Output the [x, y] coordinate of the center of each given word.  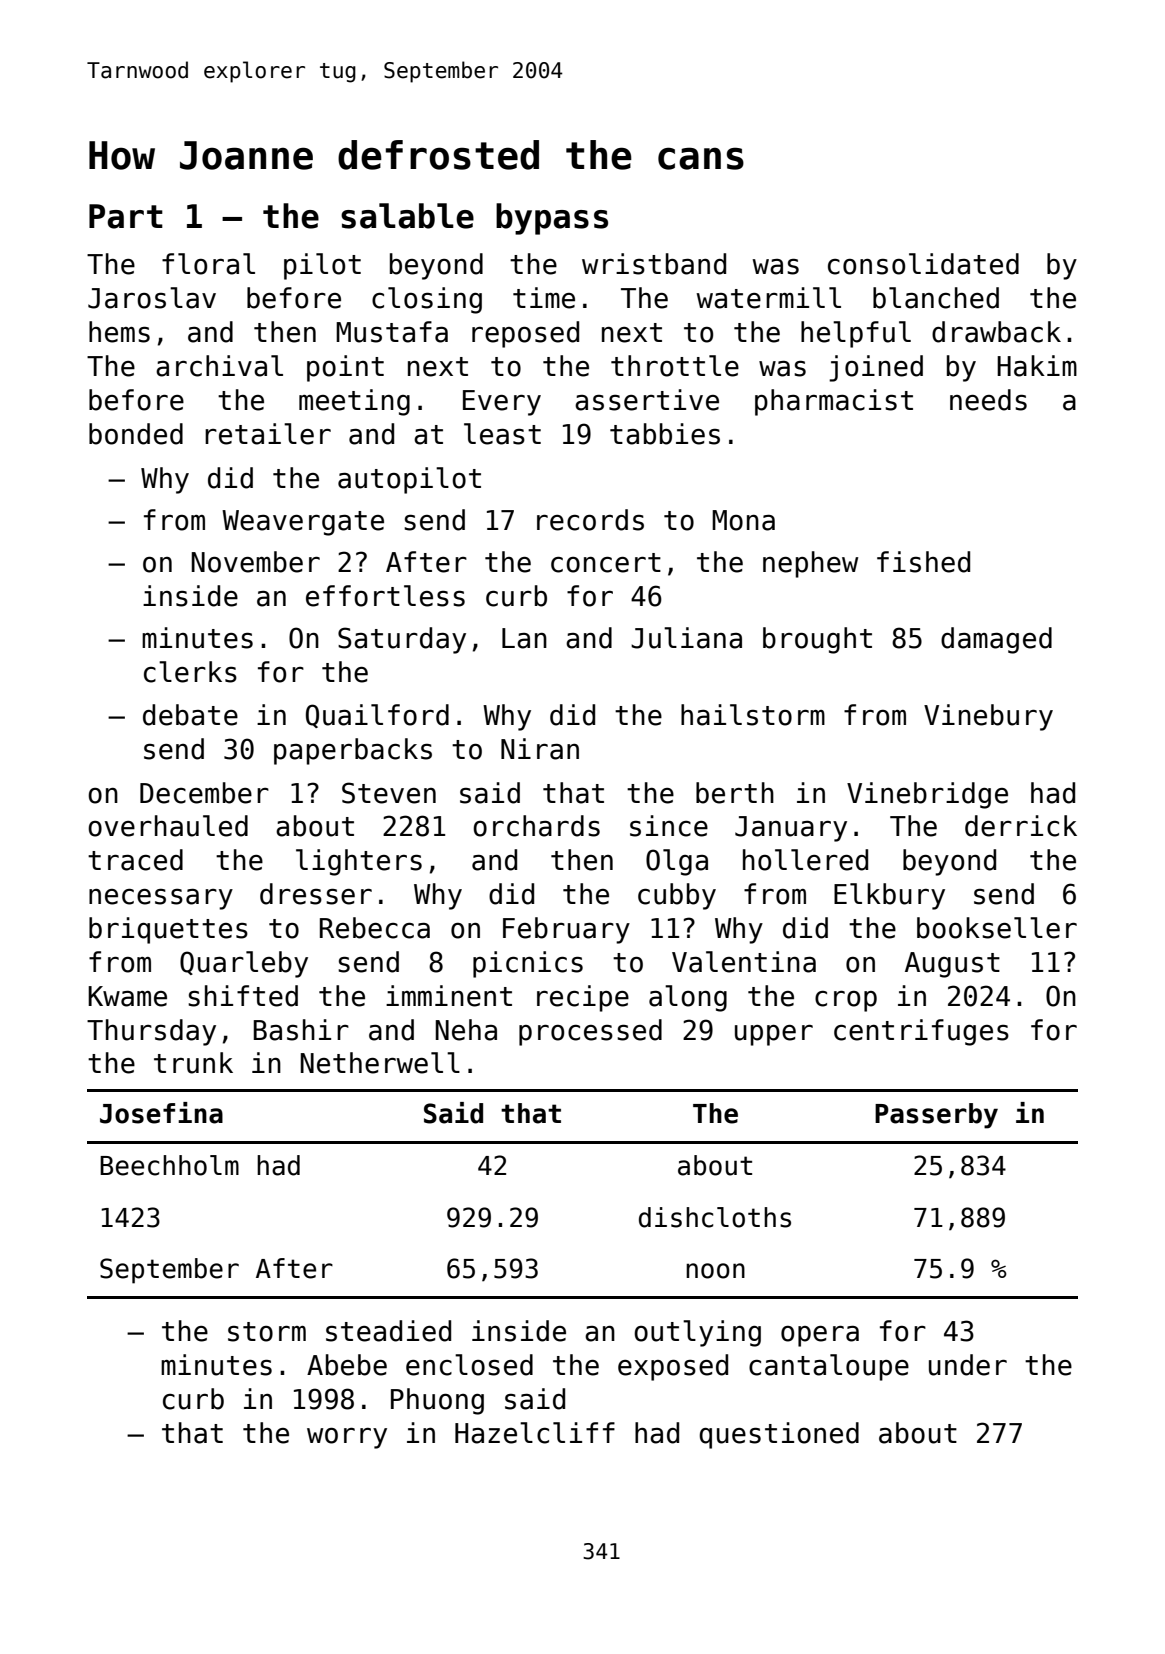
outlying [697, 1333]
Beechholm [169, 1165]
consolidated [923, 264]
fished [923, 562]
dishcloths [715, 1217]
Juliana [686, 638]
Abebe [347, 1365]
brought [817, 640]
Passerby [936, 1116]
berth [735, 793]
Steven [389, 793]
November [256, 562]
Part [126, 216]
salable [407, 216]
